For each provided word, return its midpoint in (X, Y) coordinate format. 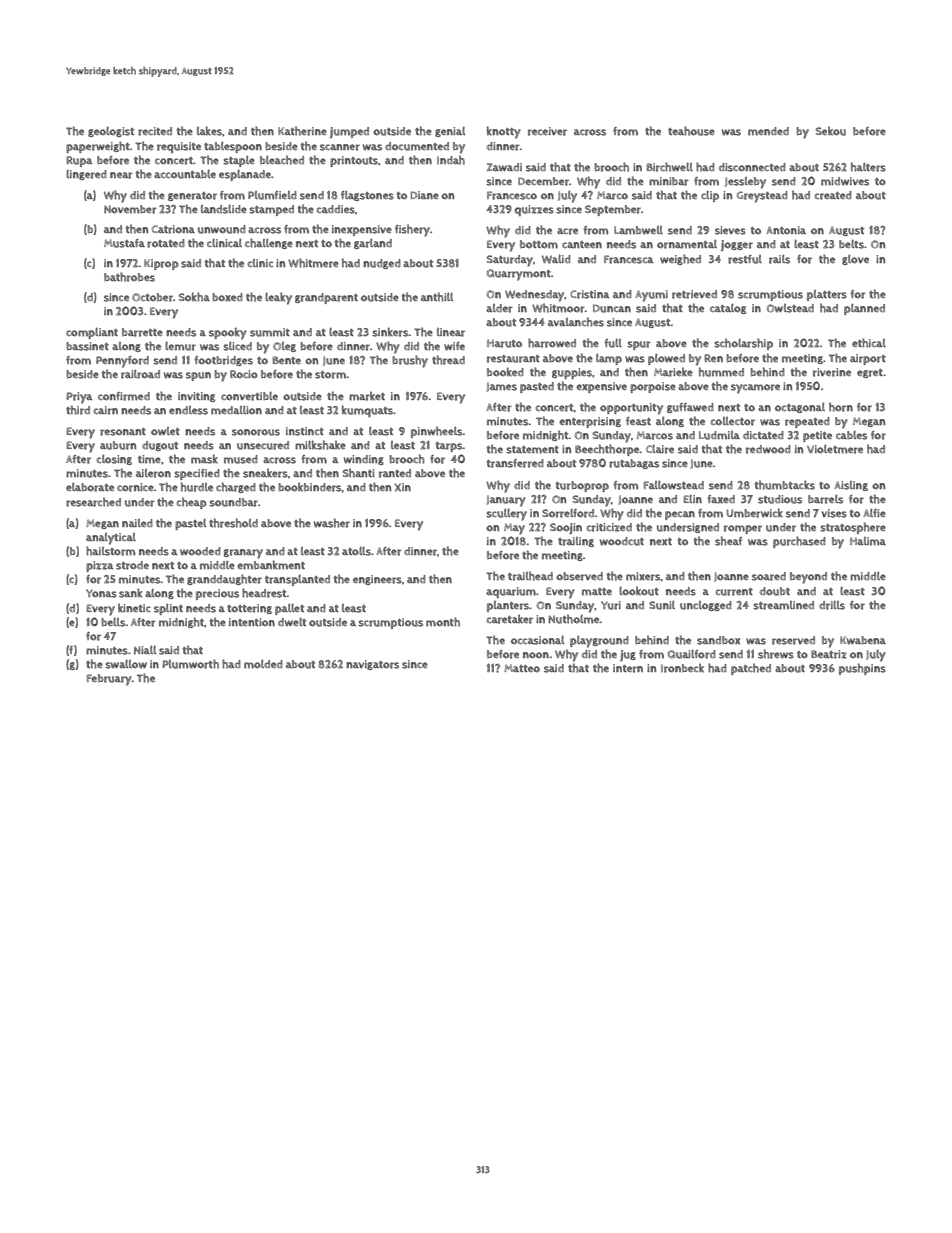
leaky (278, 298)
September (613, 210)
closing (114, 460)
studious (780, 499)
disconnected (752, 167)
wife (454, 346)
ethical (869, 343)
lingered (86, 174)
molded (263, 664)
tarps (449, 447)
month (443, 622)
